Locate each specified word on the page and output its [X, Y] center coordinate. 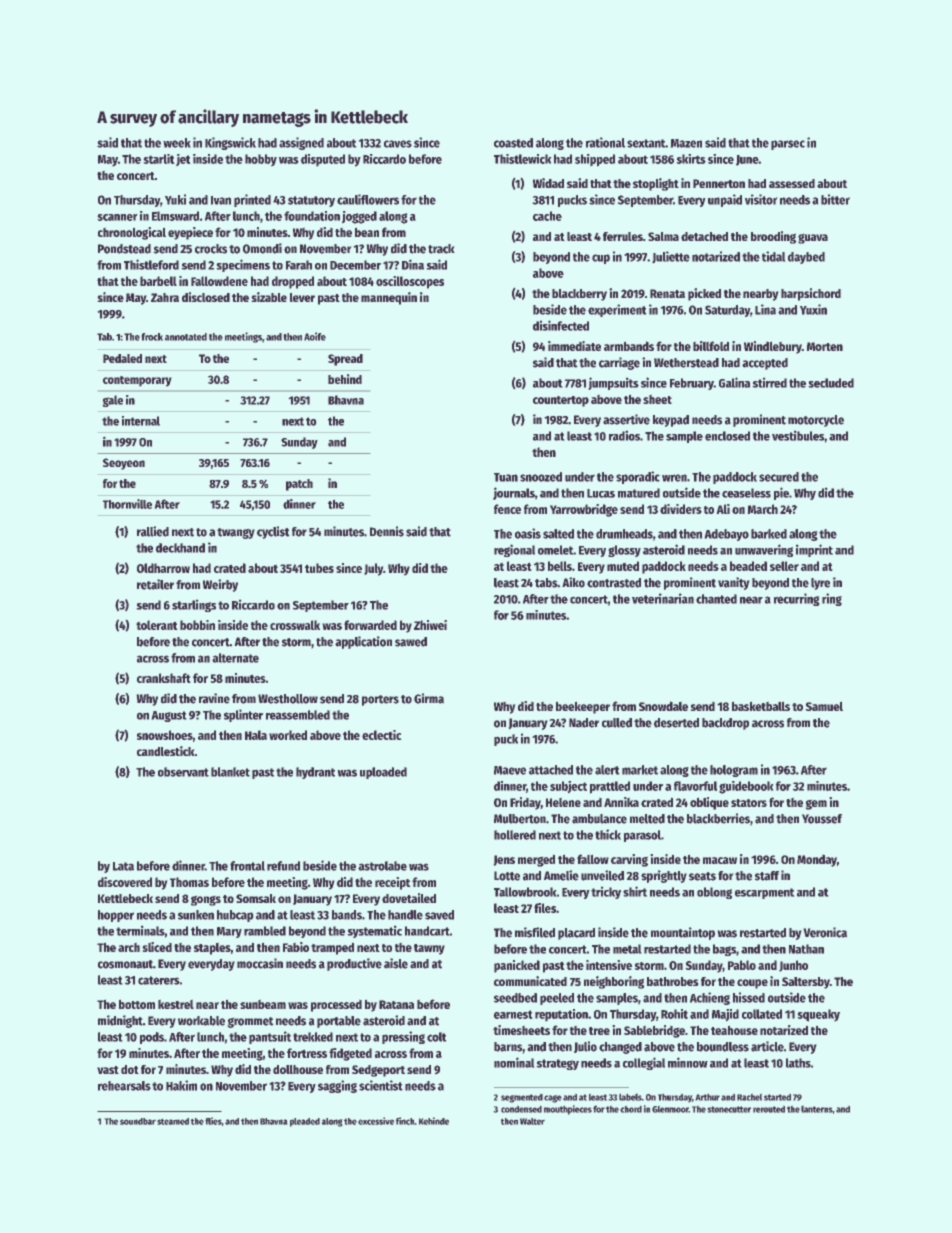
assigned [301, 143]
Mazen [686, 143]
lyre [820, 584]
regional [514, 550]
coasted [513, 143]
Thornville [127, 504]
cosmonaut [125, 964]
